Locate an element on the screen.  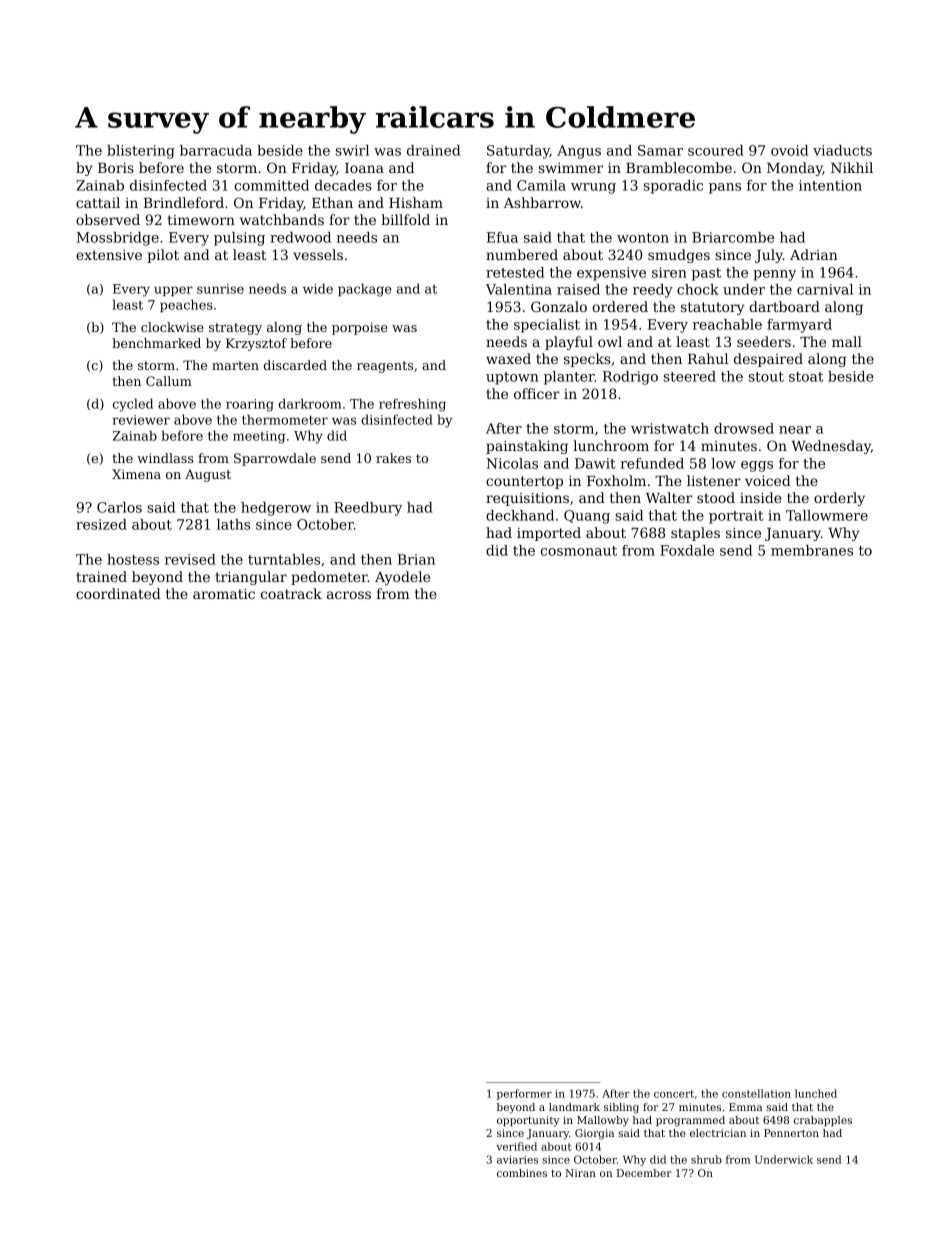
verified is located at coordinates (516, 1146).
